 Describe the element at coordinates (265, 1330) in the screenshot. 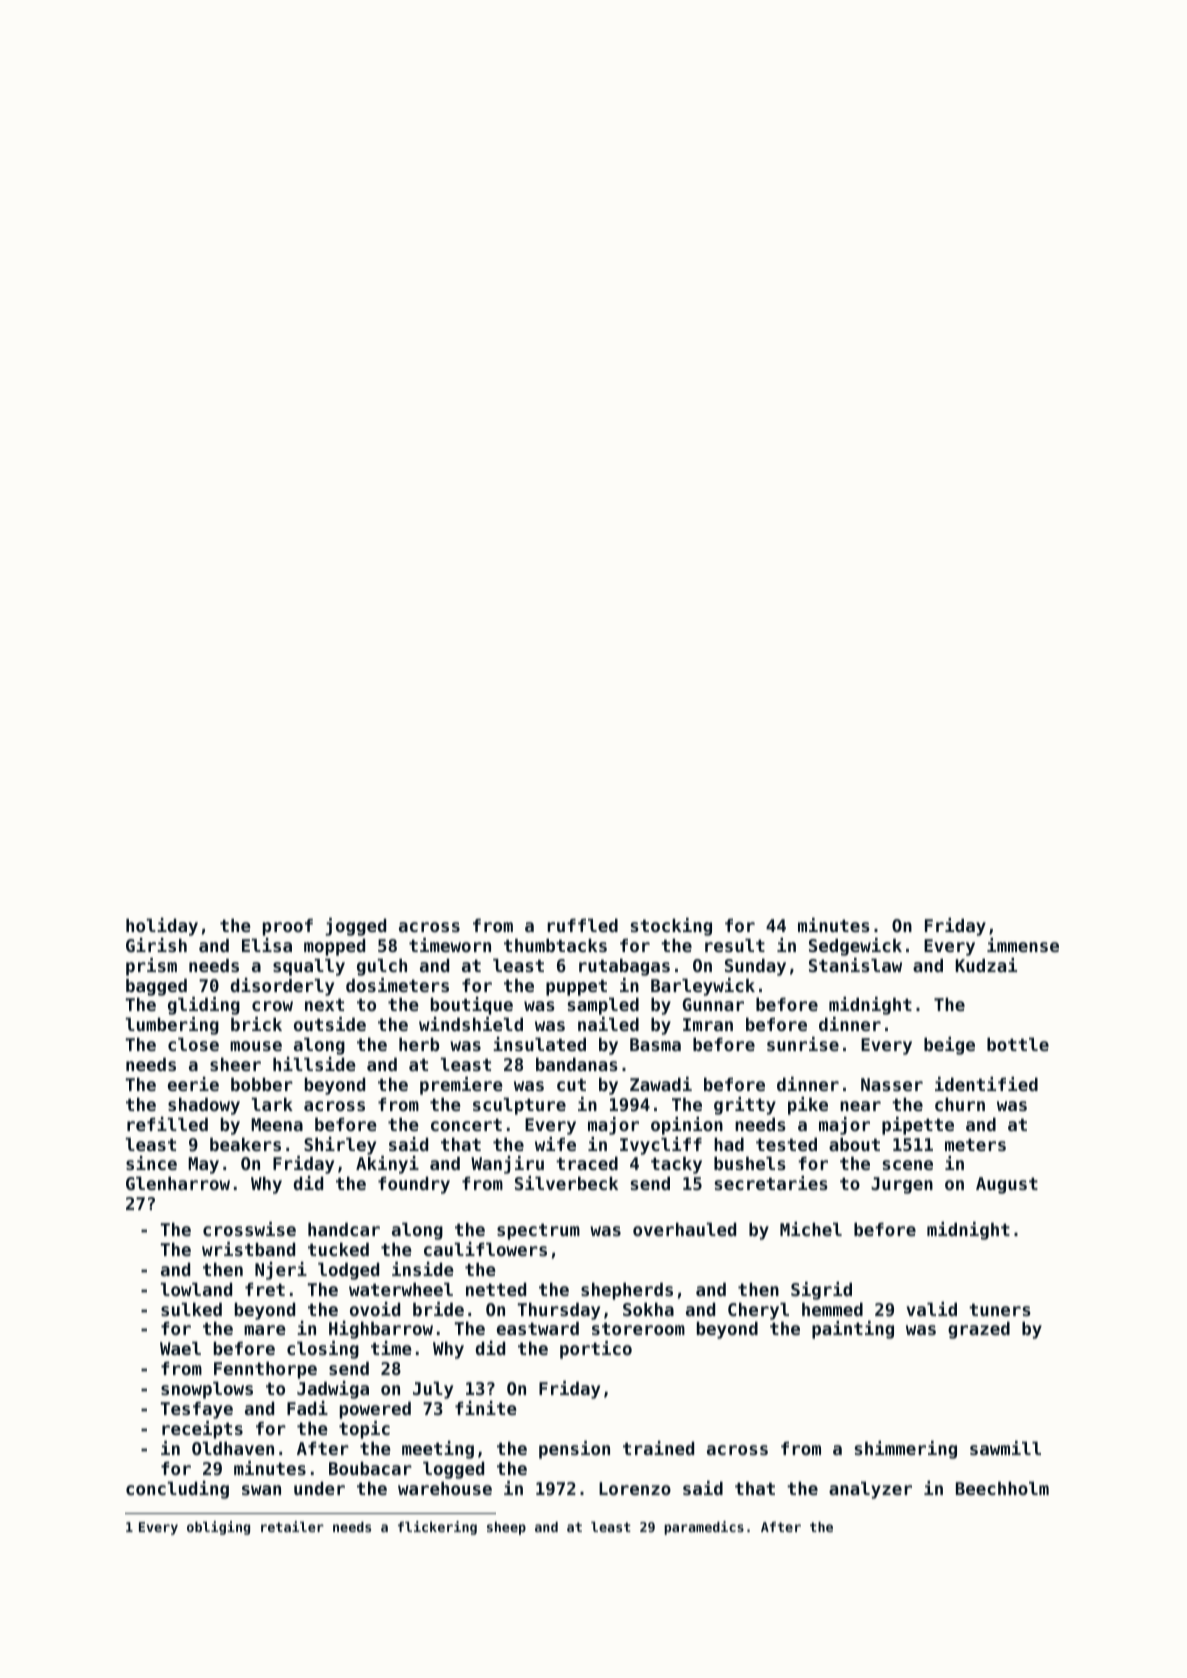

I see `mare` at that location.
